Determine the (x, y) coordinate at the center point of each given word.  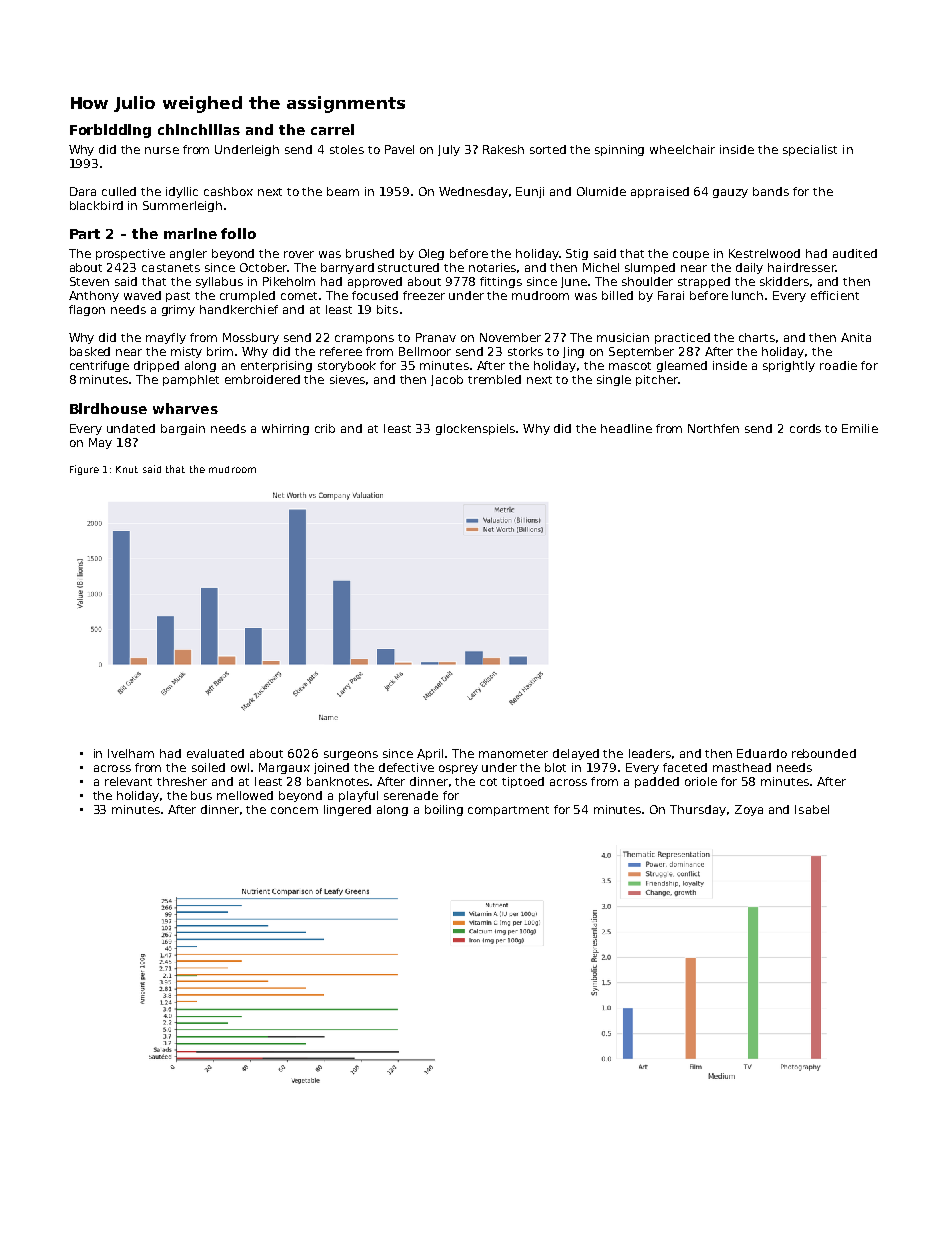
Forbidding (110, 131)
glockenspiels (476, 429)
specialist (810, 150)
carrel (332, 129)
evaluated (215, 753)
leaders (650, 753)
